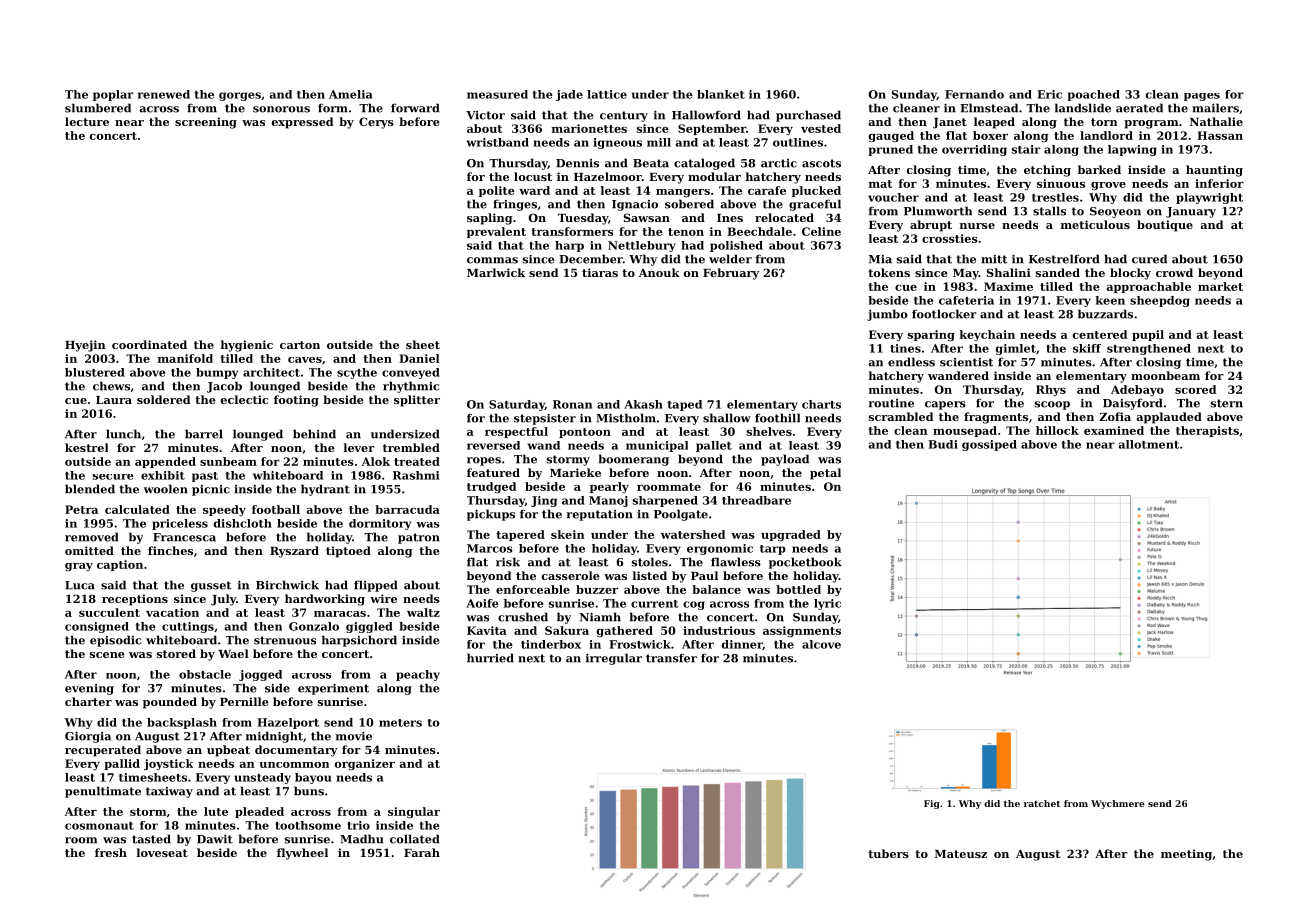 The image size is (1308, 924). I want to click on scientist, so click(966, 362).
